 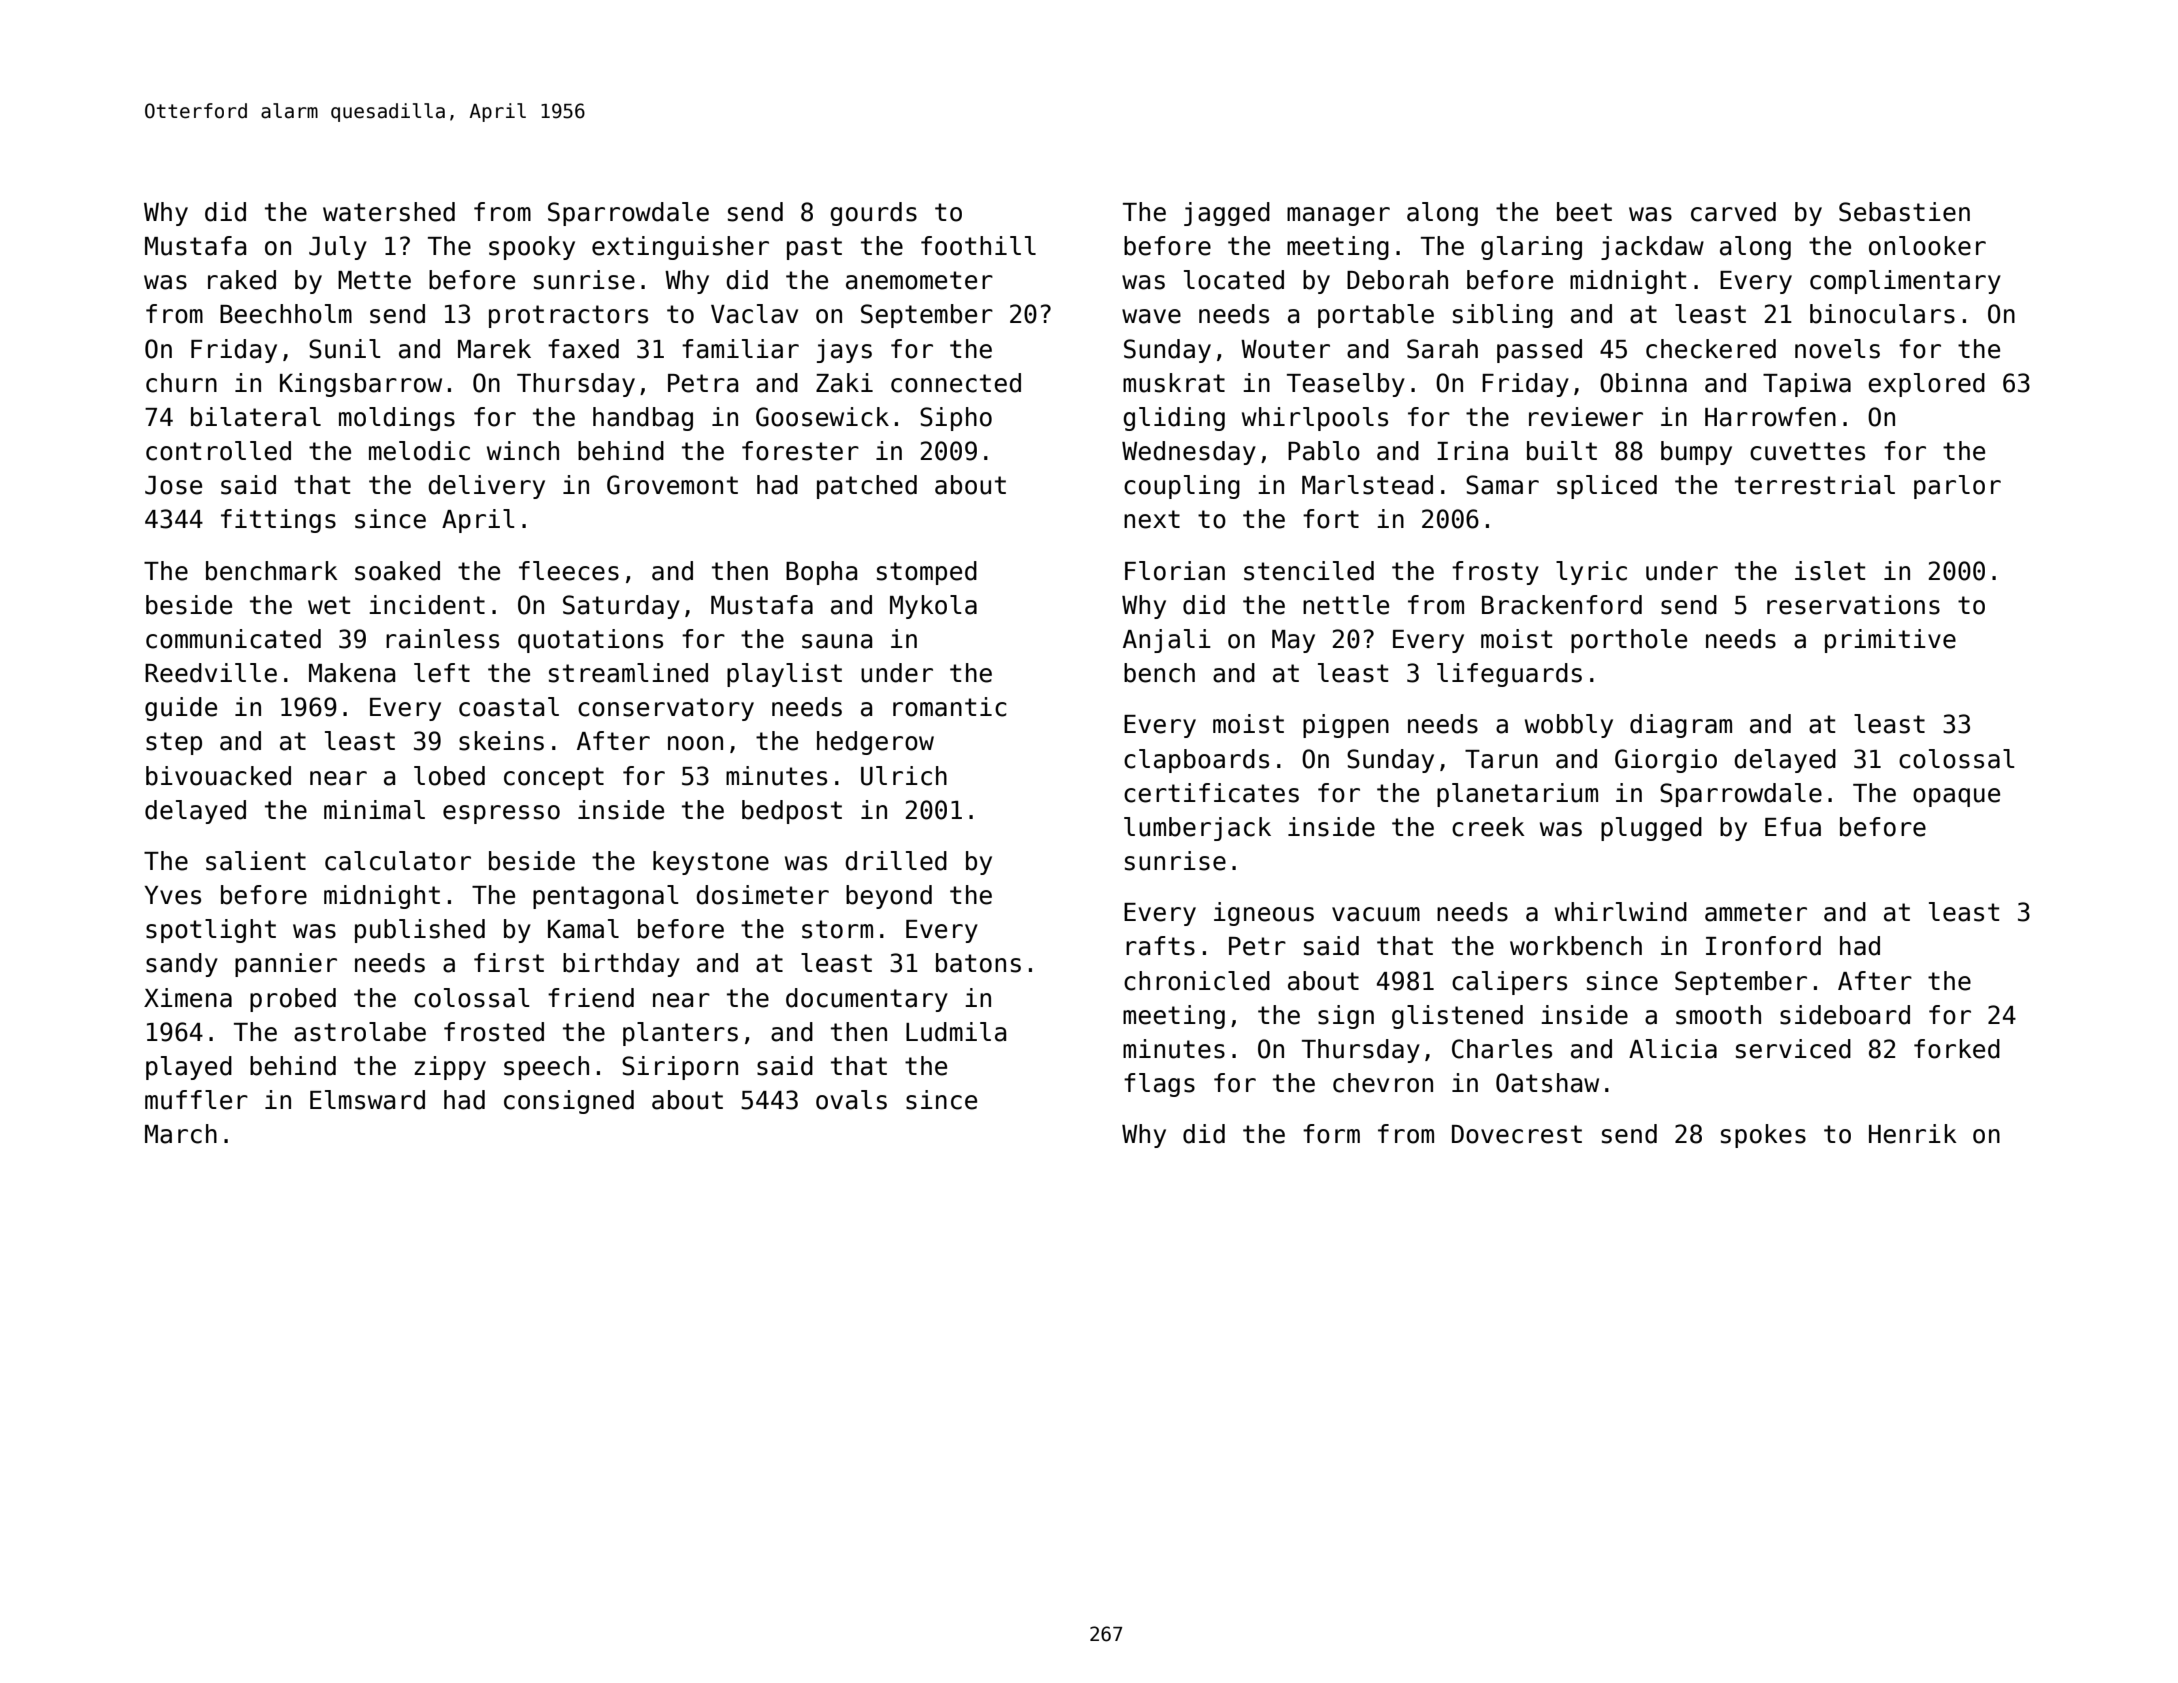 I want to click on pigpen, so click(x=1346, y=726).
